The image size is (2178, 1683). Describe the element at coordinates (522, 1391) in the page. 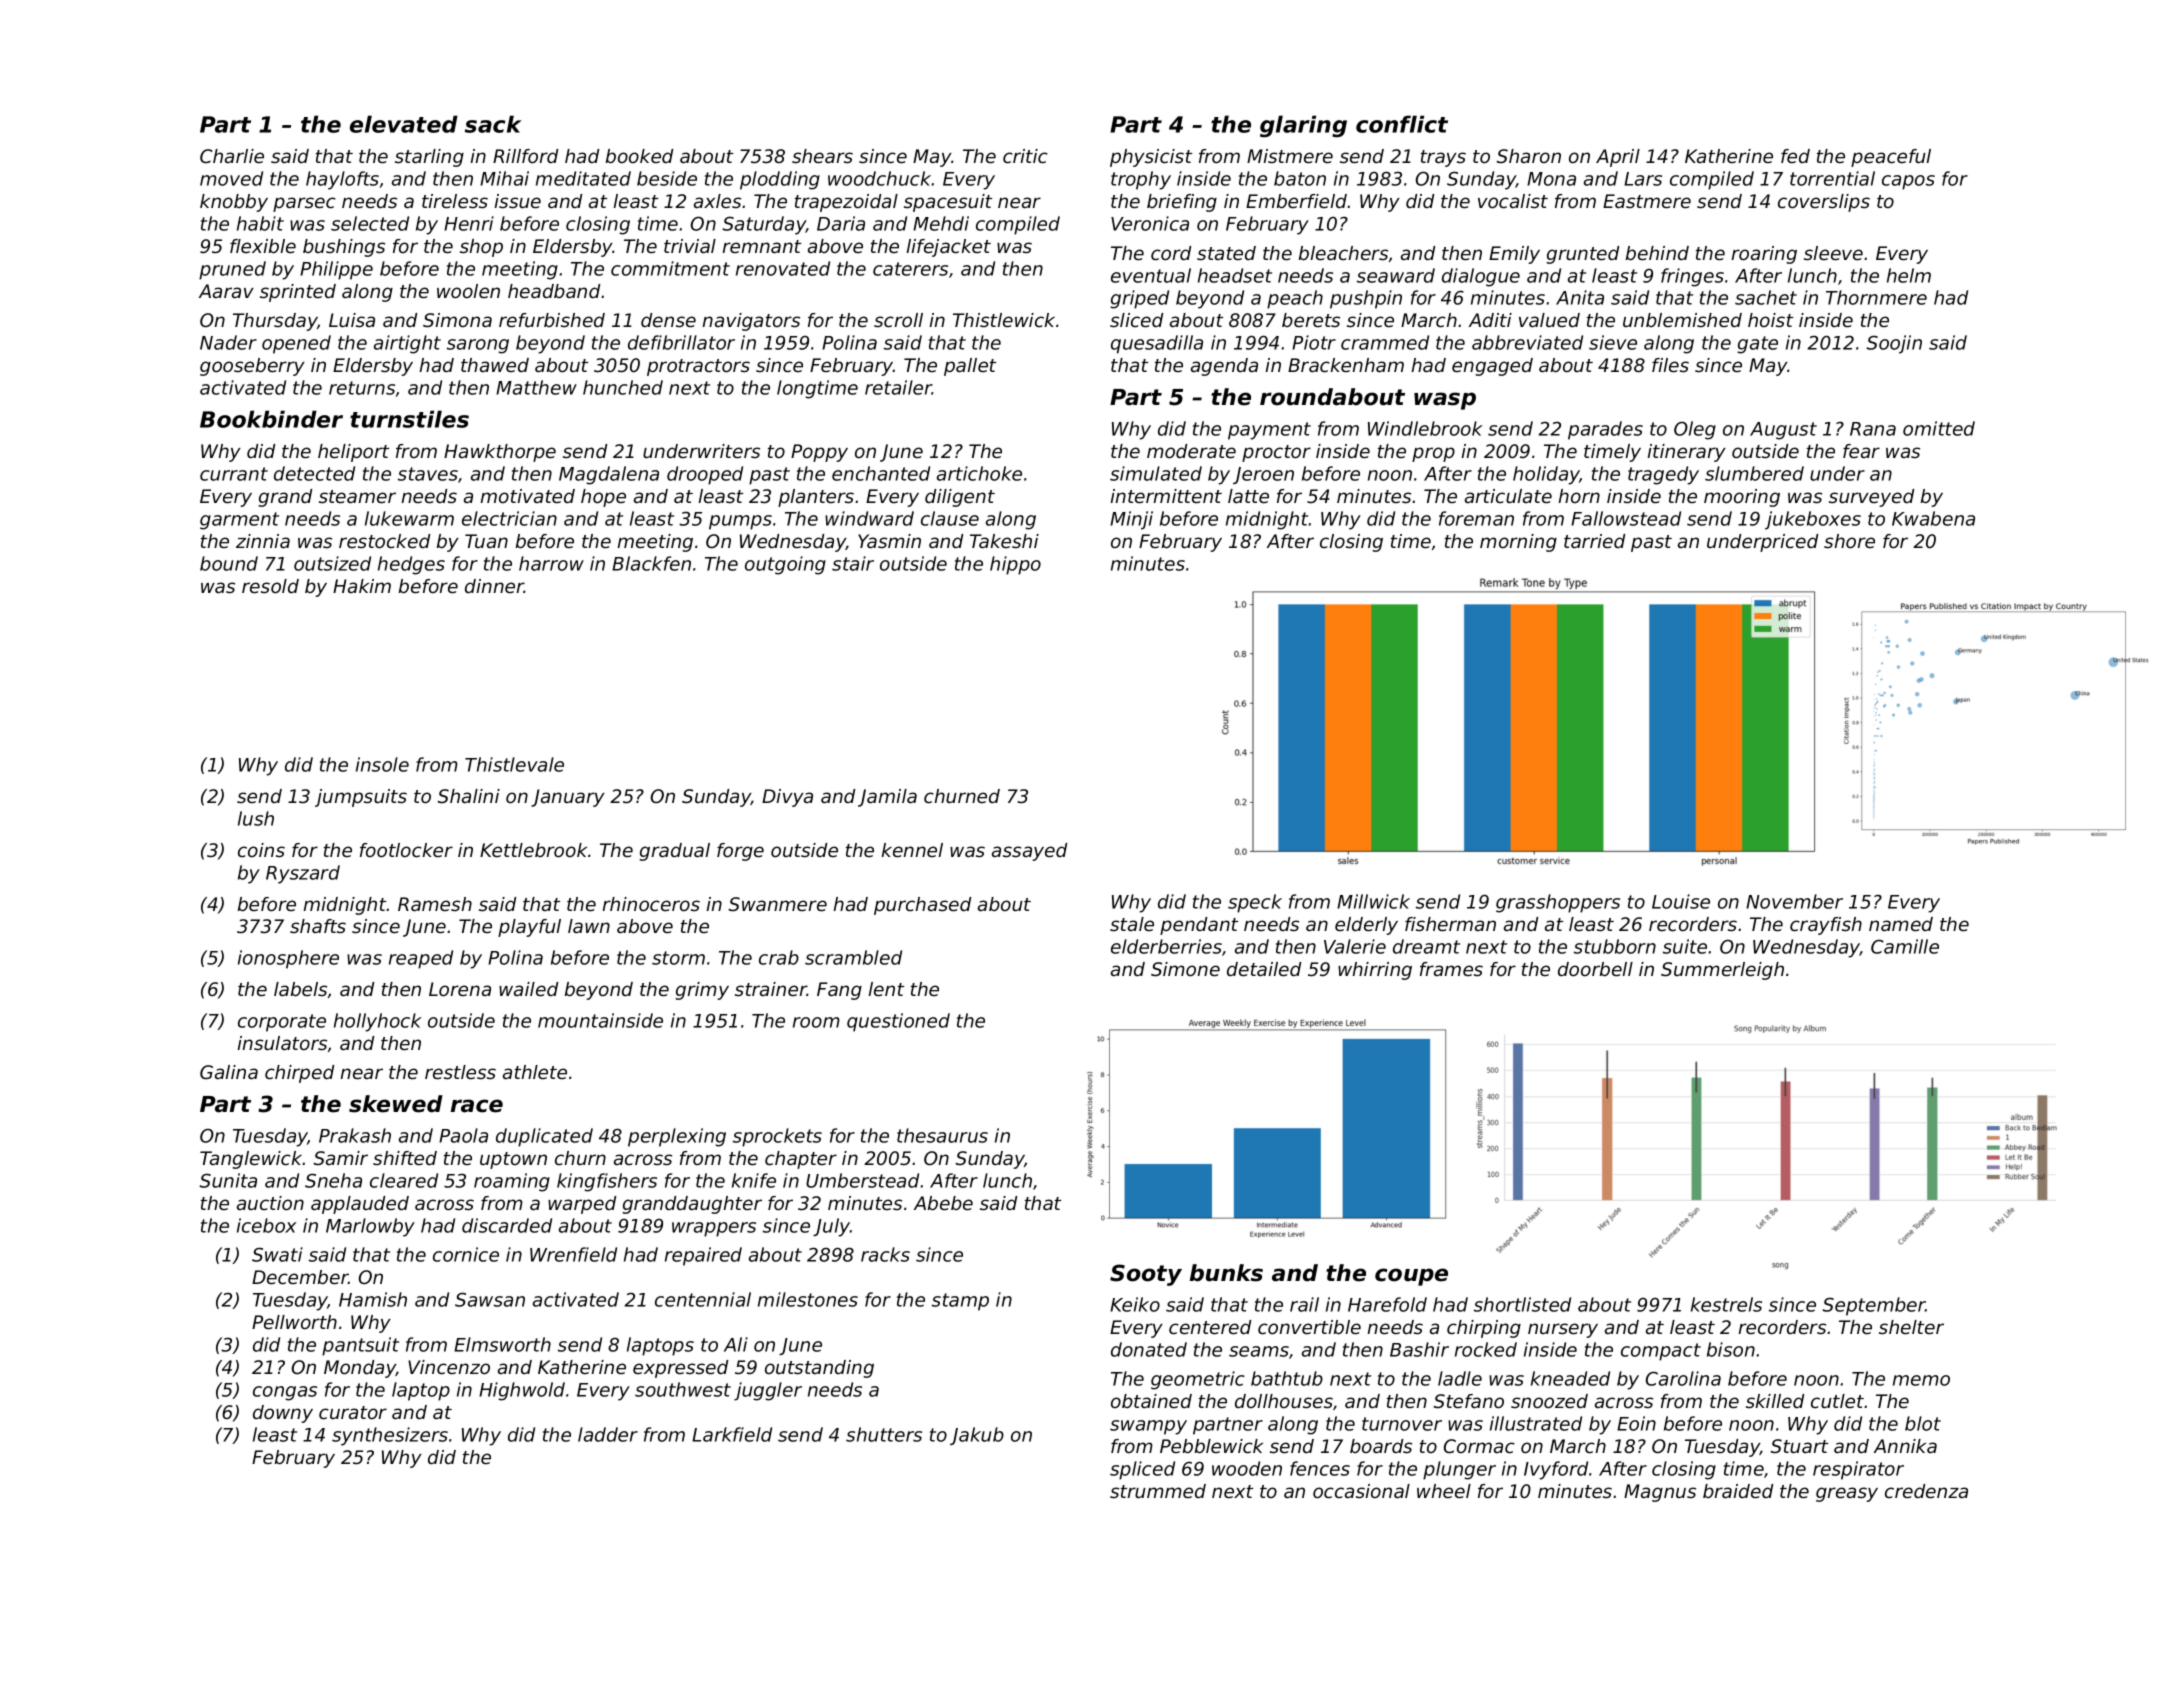

I see `Highwold` at that location.
